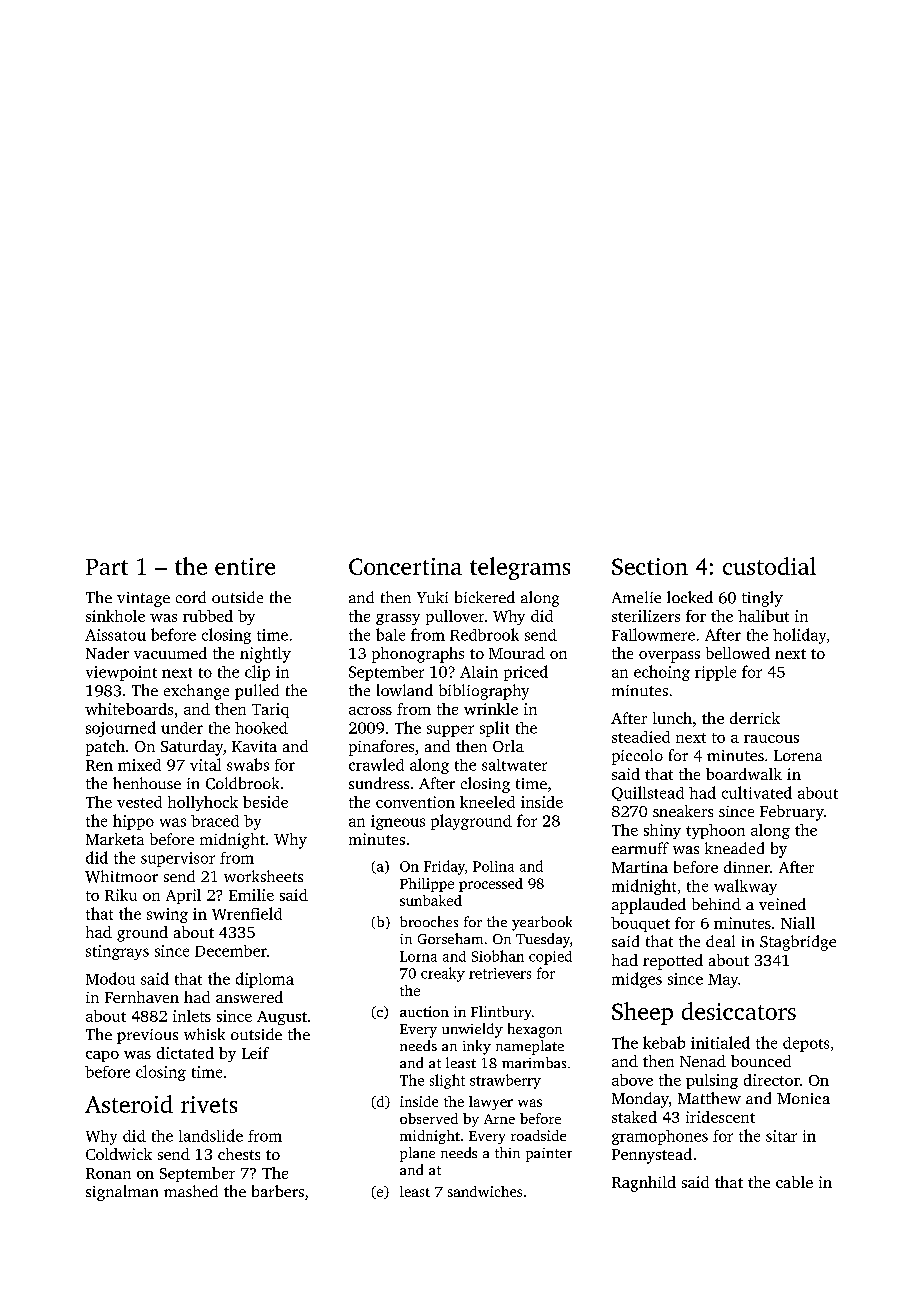  What do you see at coordinates (769, 566) in the image?
I see `custodial` at bounding box center [769, 566].
